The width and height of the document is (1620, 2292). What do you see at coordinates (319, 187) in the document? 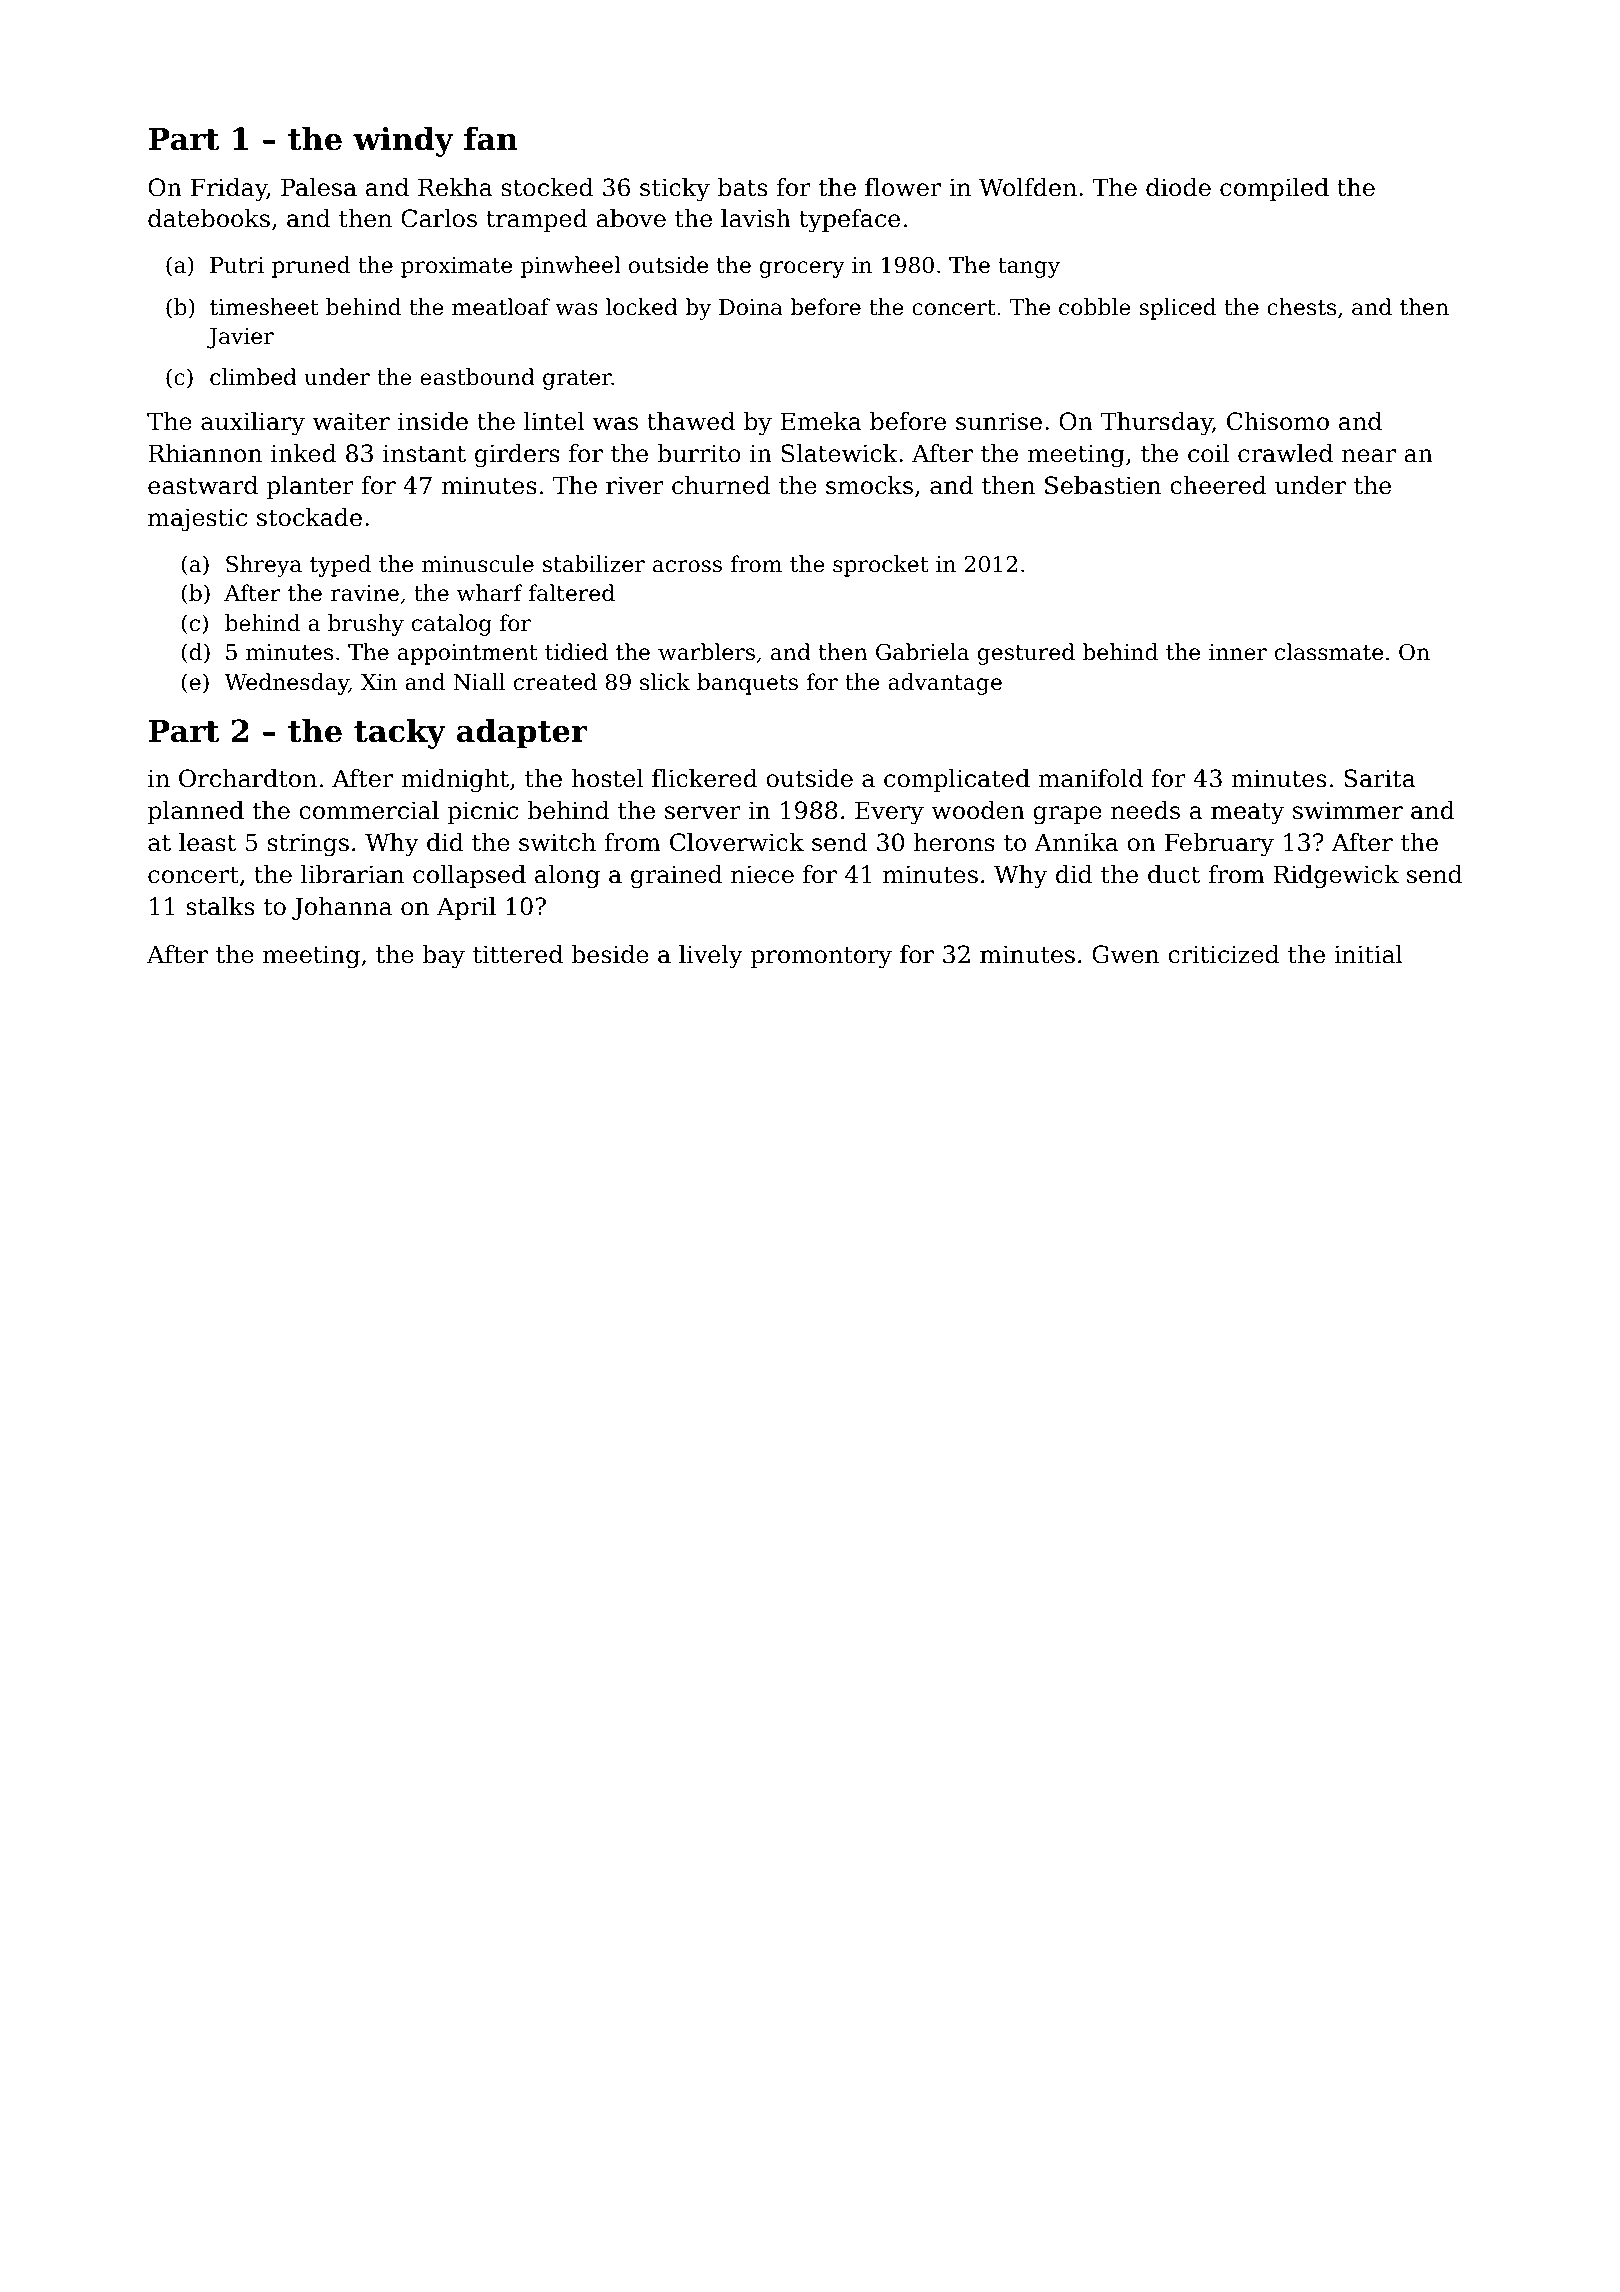
I see `Palesa` at bounding box center [319, 187].
